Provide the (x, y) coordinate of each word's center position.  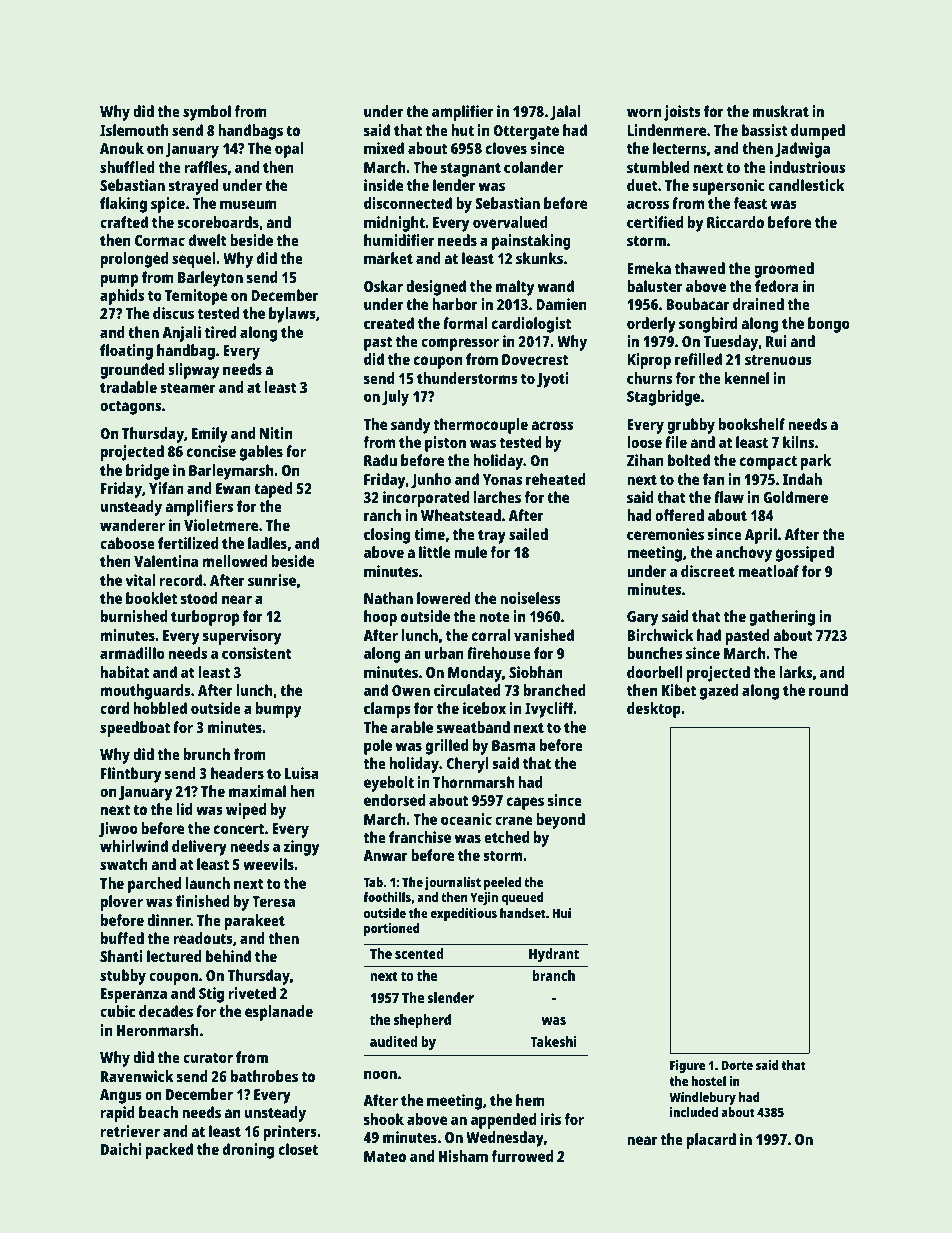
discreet (708, 571)
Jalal (565, 113)
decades (166, 1011)
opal (289, 150)
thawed (700, 268)
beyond (560, 821)
